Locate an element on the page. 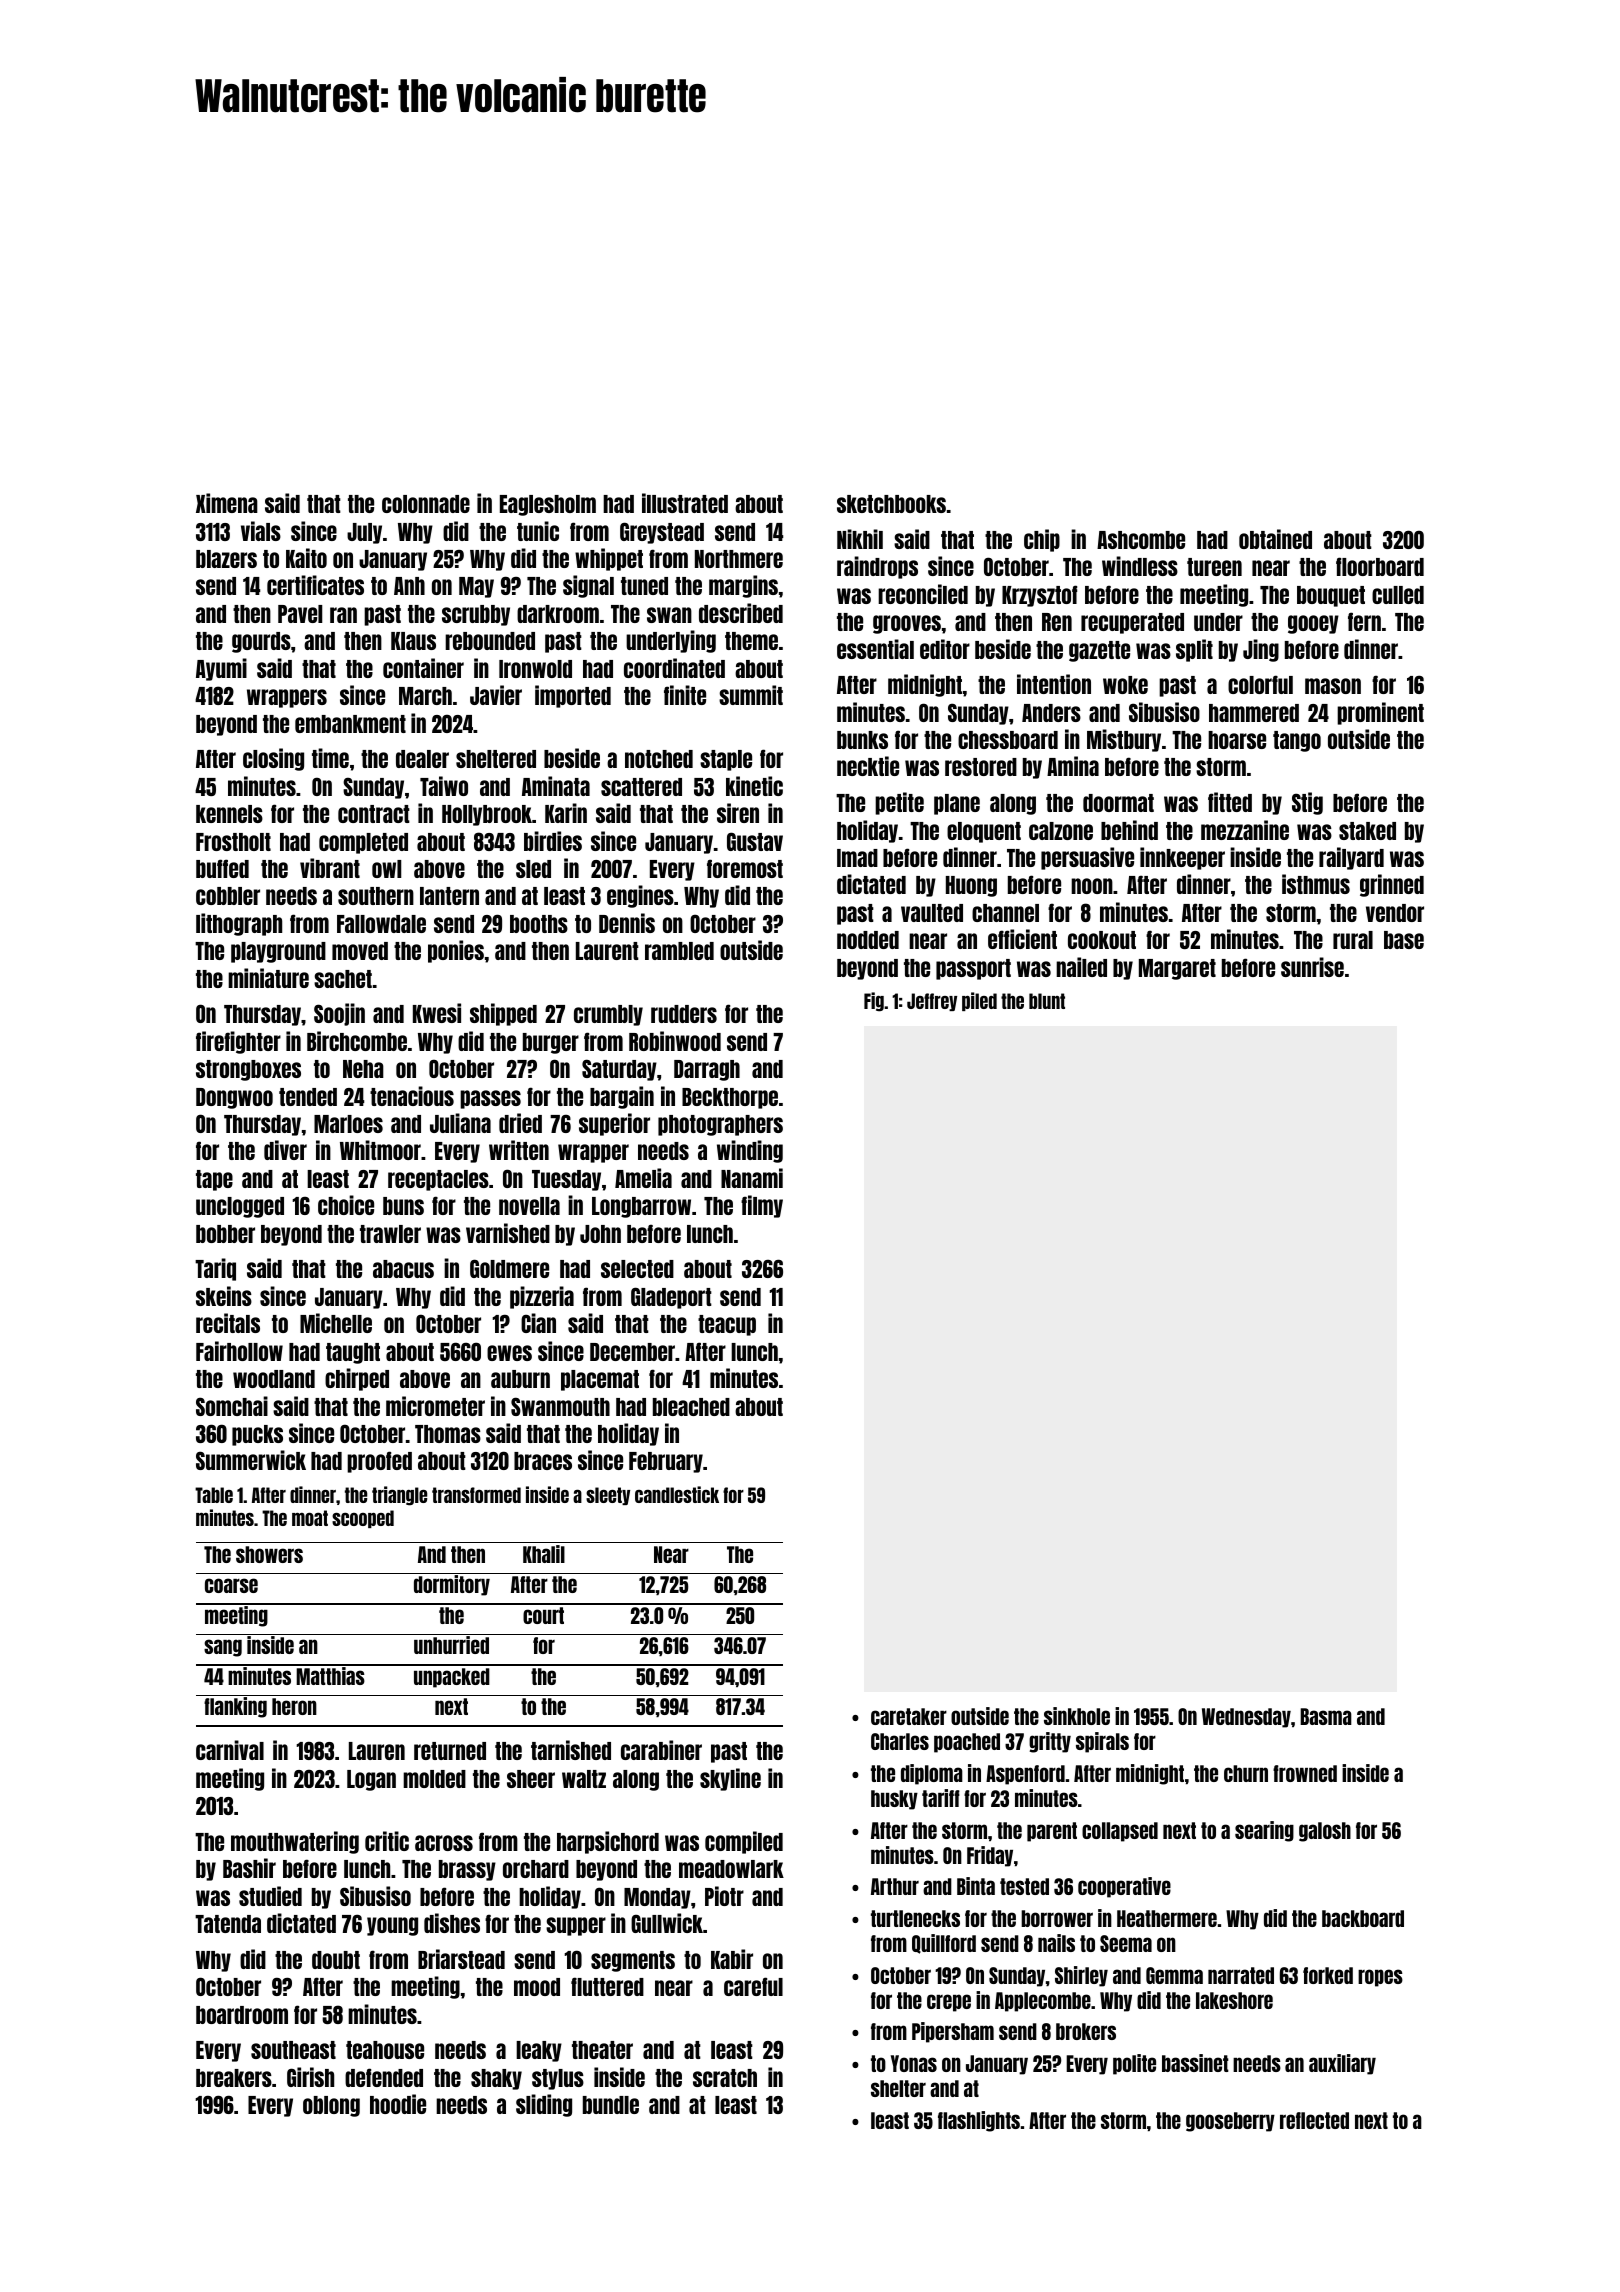  Ayumi is located at coordinates (221, 669).
